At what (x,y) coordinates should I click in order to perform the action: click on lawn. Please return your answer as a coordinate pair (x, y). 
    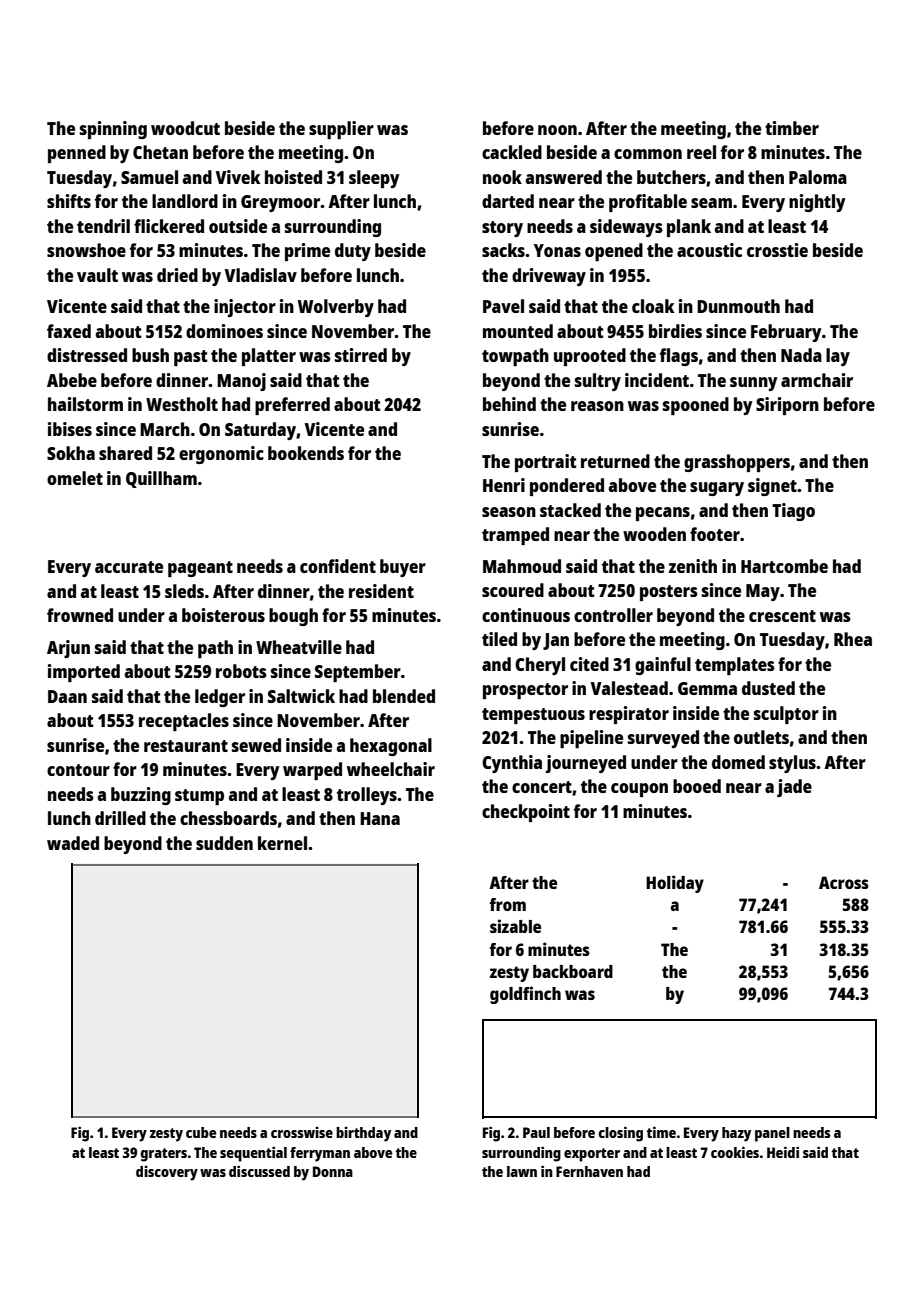
    Looking at the image, I should click on (522, 1171).
